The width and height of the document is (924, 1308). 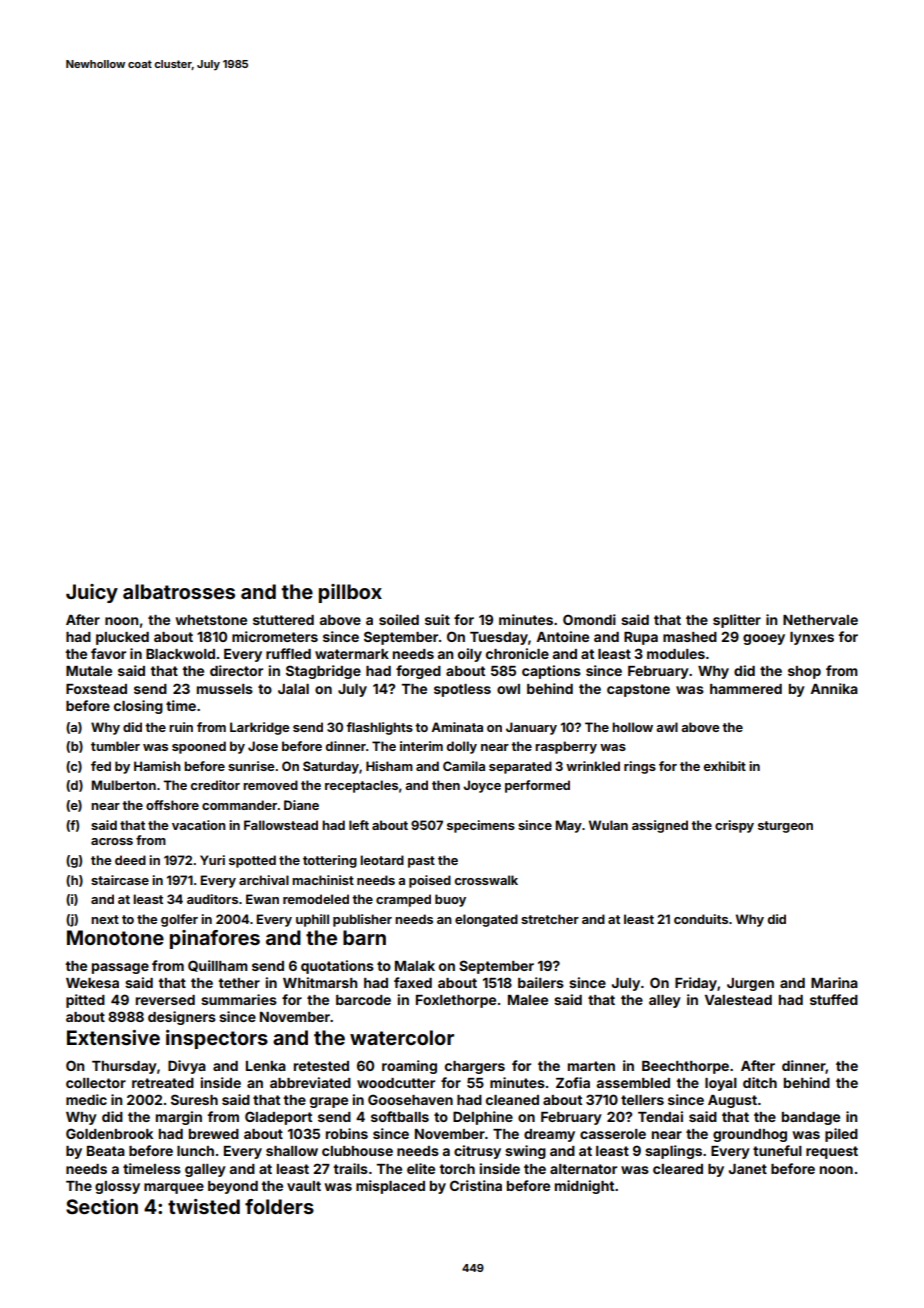 I want to click on pitted, so click(x=85, y=1001).
